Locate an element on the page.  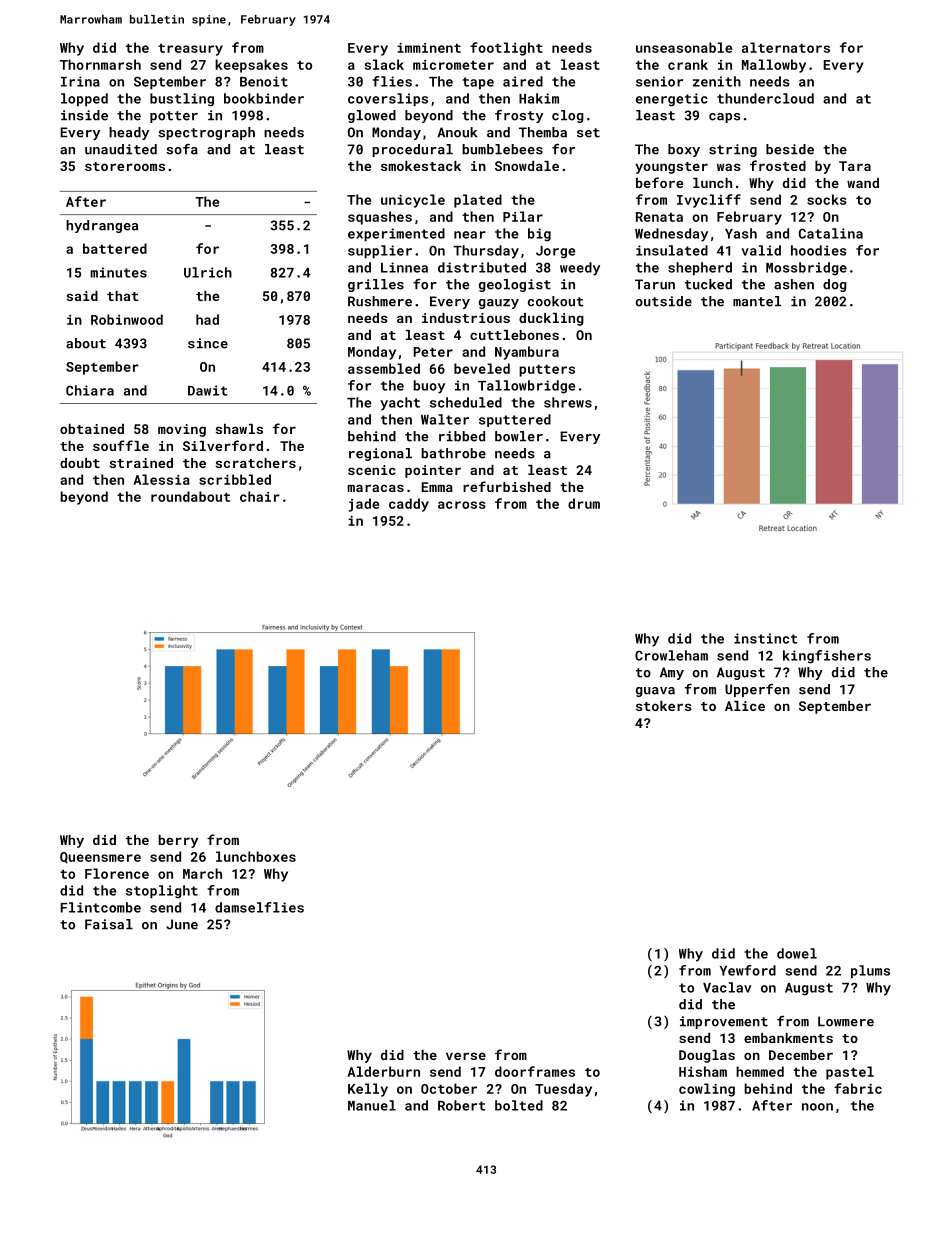
Alessia is located at coordinates (161, 479).
